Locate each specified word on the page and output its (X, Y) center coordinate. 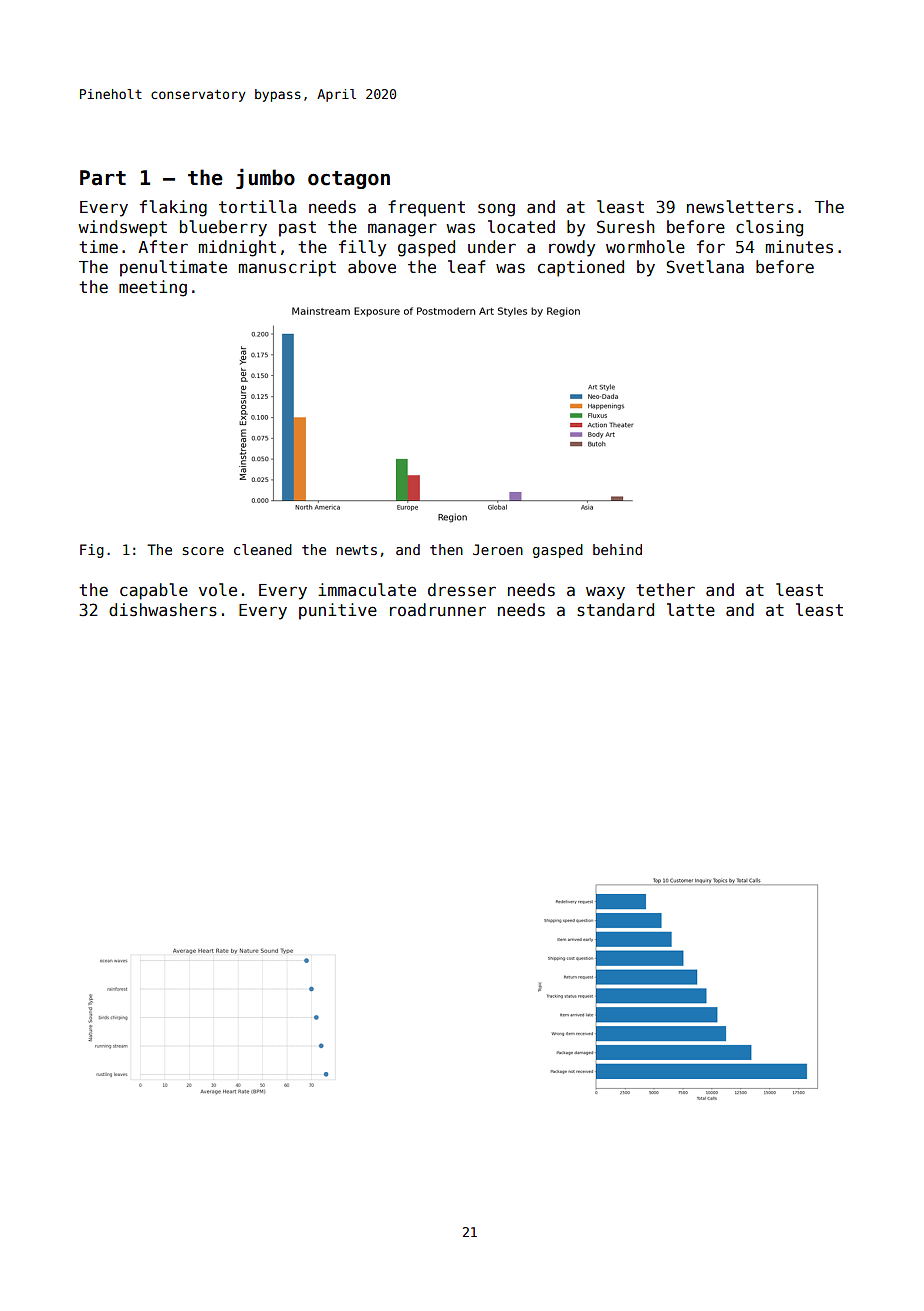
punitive (338, 611)
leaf (467, 267)
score (203, 551)
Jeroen (498, 549)
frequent (426, 208)
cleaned (263, 549)
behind (617, 549)
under (492, 247)
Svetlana (705, 267)
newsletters (740, 207)
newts (356, 550)
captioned (581, 268)
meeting (153, 288)
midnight (237, 248)
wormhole (645, 247)
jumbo (265, 178)
